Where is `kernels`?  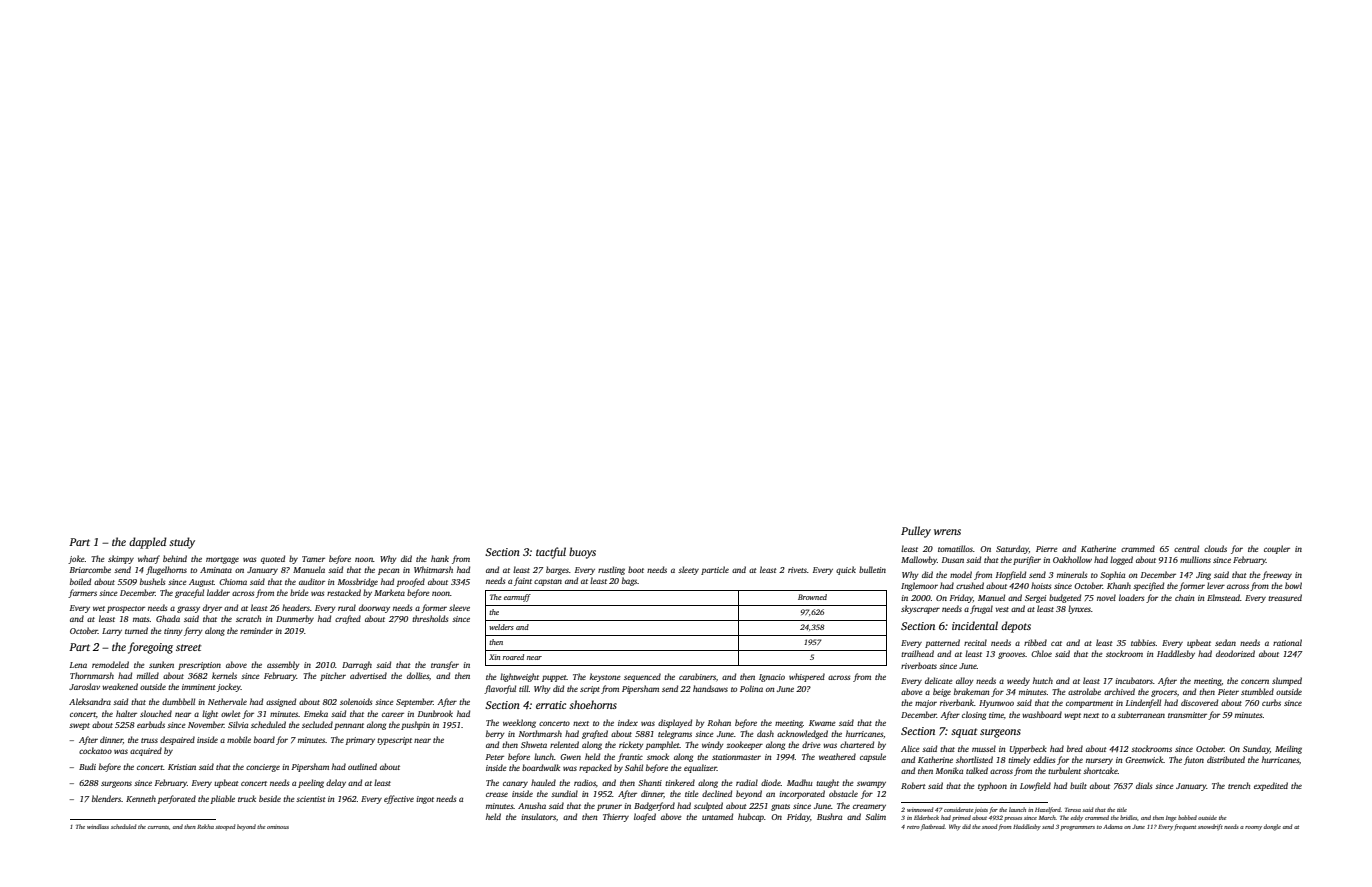
kernels is located at coordinates (224, 675).
